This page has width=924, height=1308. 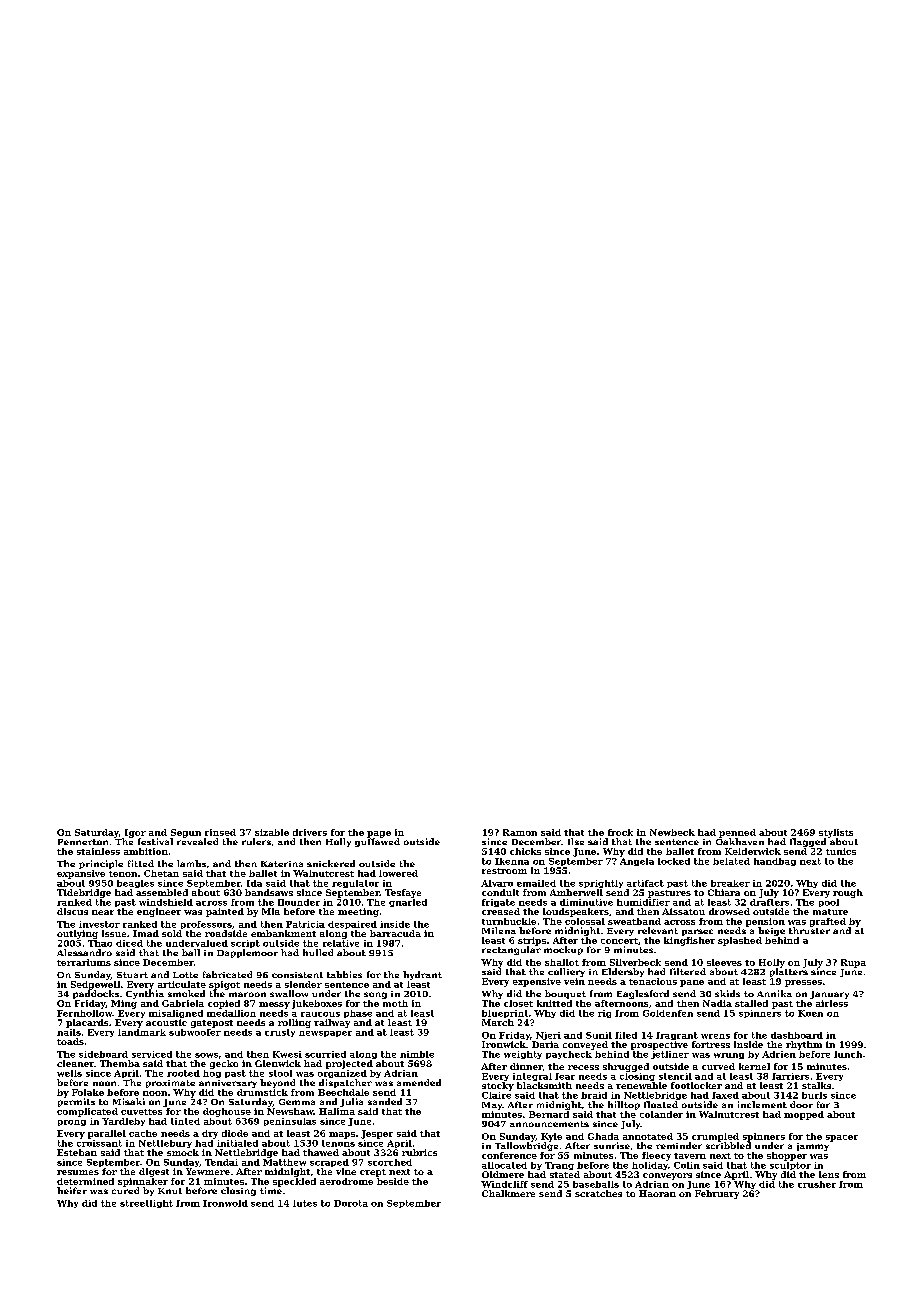 I want to click on stylists, so click(x=836, y=833).
